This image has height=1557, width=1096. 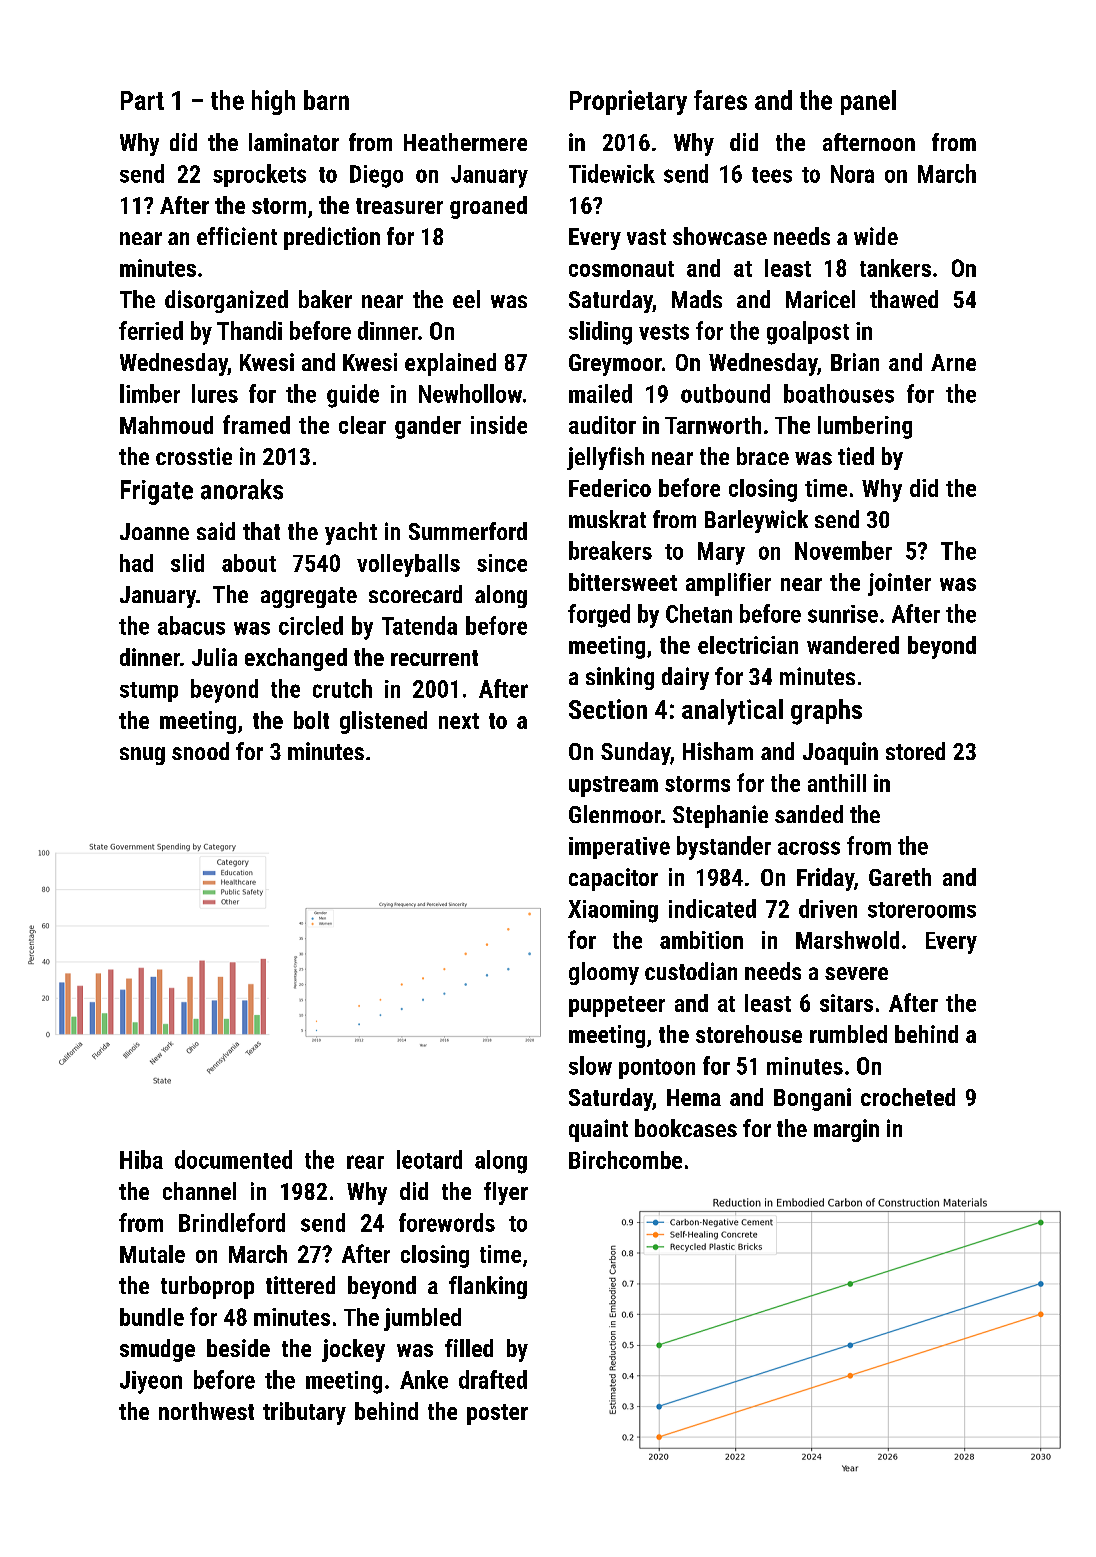 I want to click on wide, so click(x=876, y=236).
